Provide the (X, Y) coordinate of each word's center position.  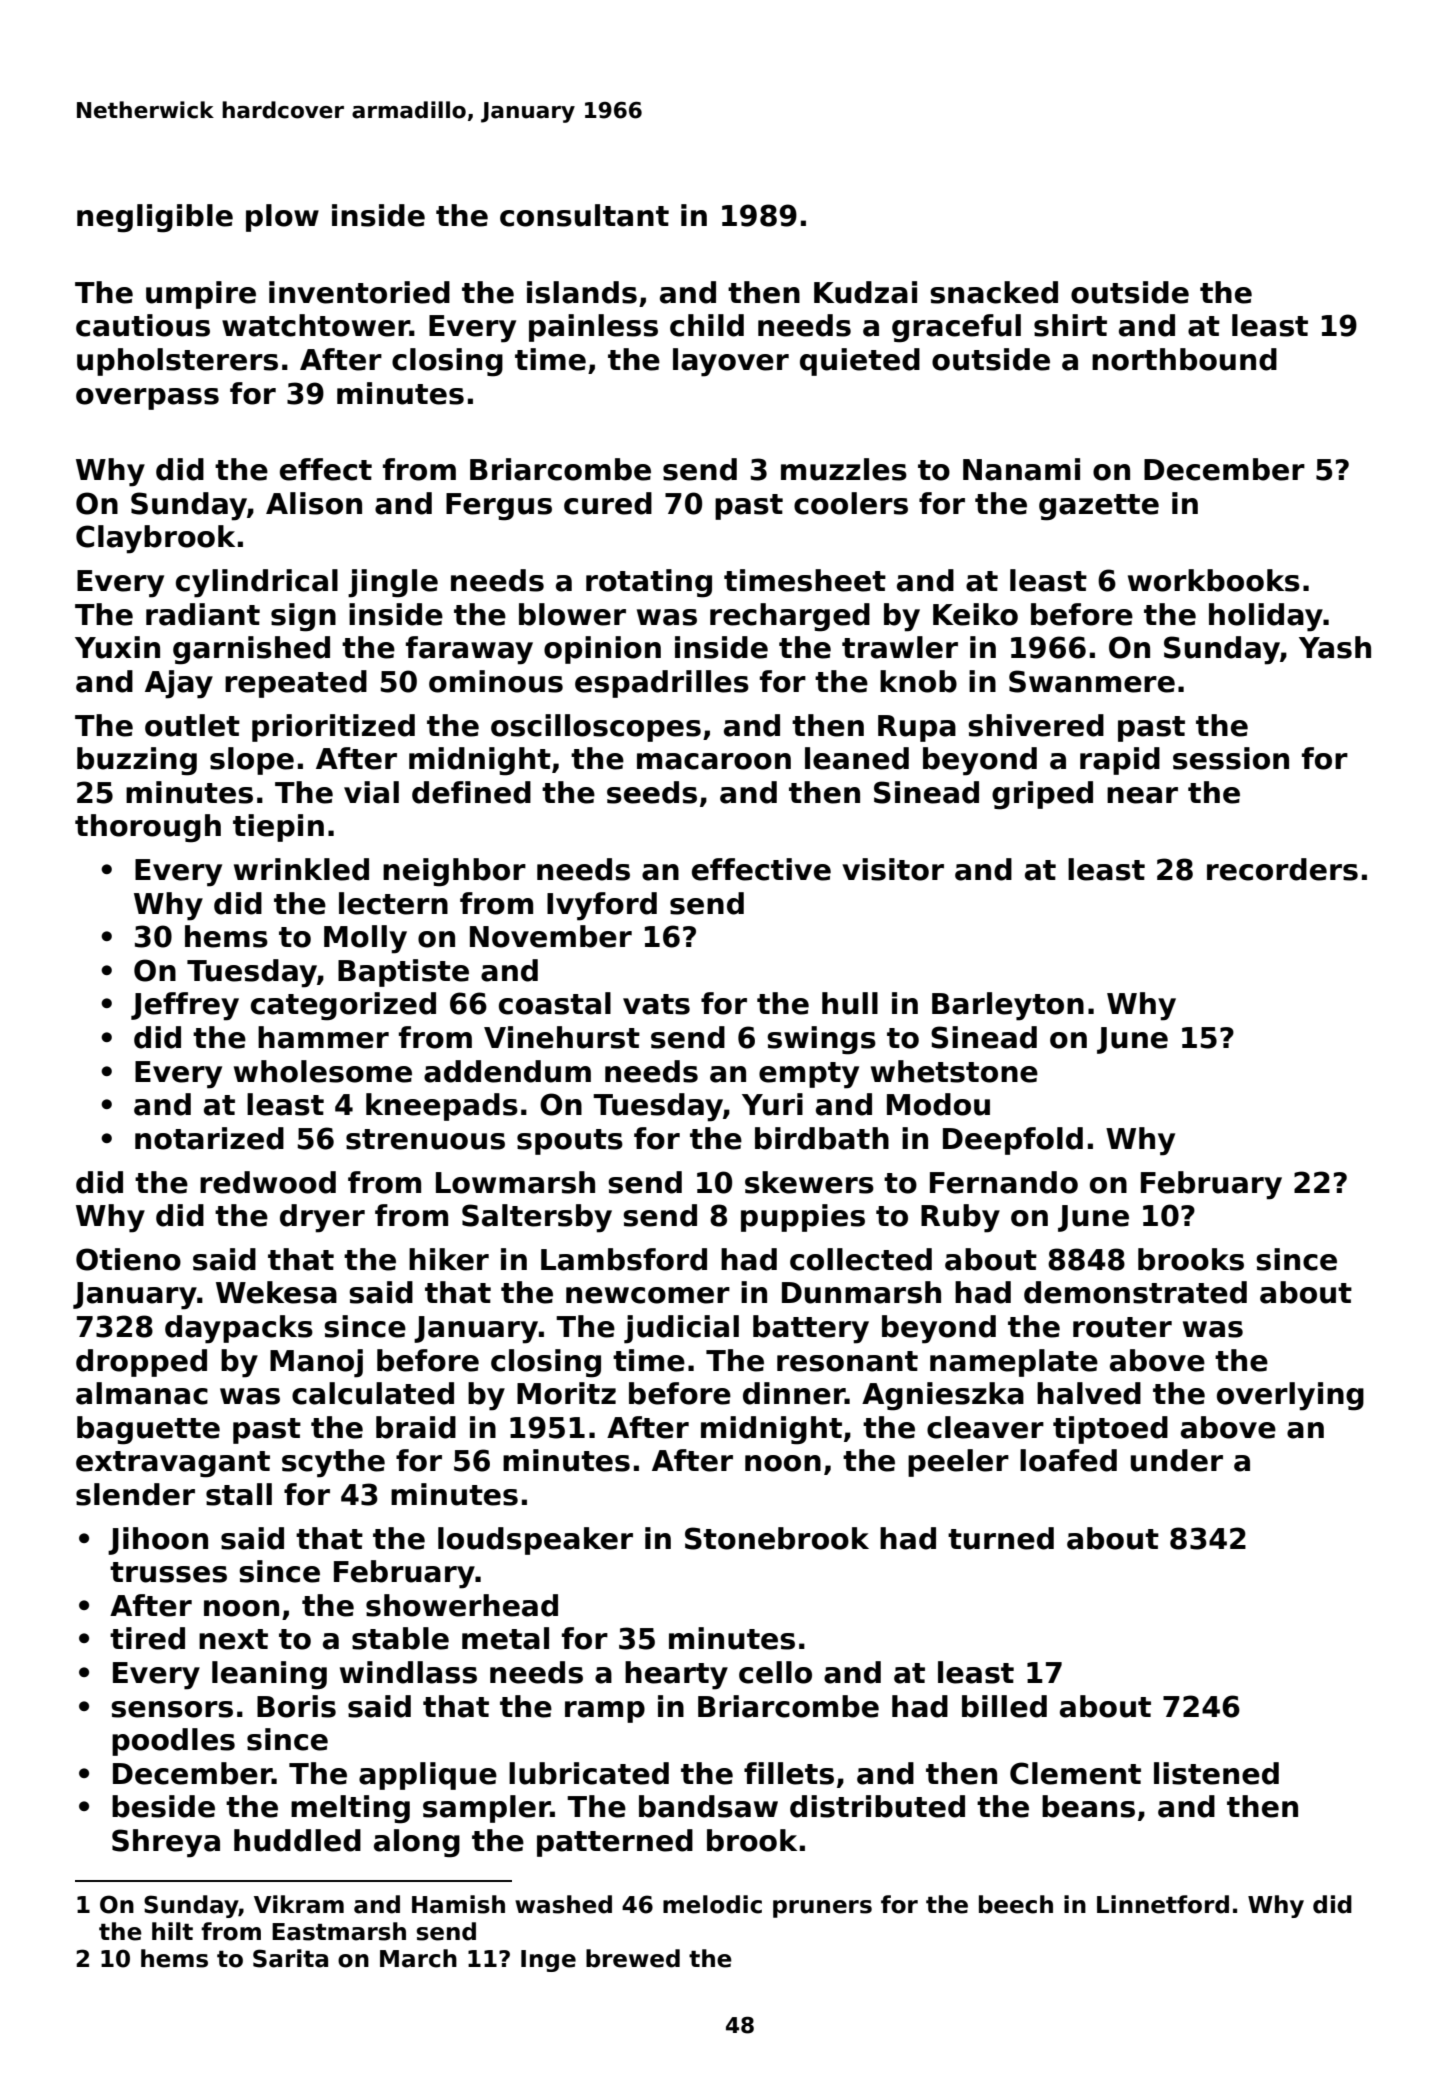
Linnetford (1163, 1904)
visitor (893, 869)
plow (282, 218)
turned (1001, 1538)
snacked (994, 292)
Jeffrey (185, 1006)
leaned (857, 758)
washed (563, 1904)
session (1231, 758)
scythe (333, 1463)
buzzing (137, 761)
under (1177, 1460)
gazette (1099, 507)
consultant (584, 215)
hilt (172, 1931)
